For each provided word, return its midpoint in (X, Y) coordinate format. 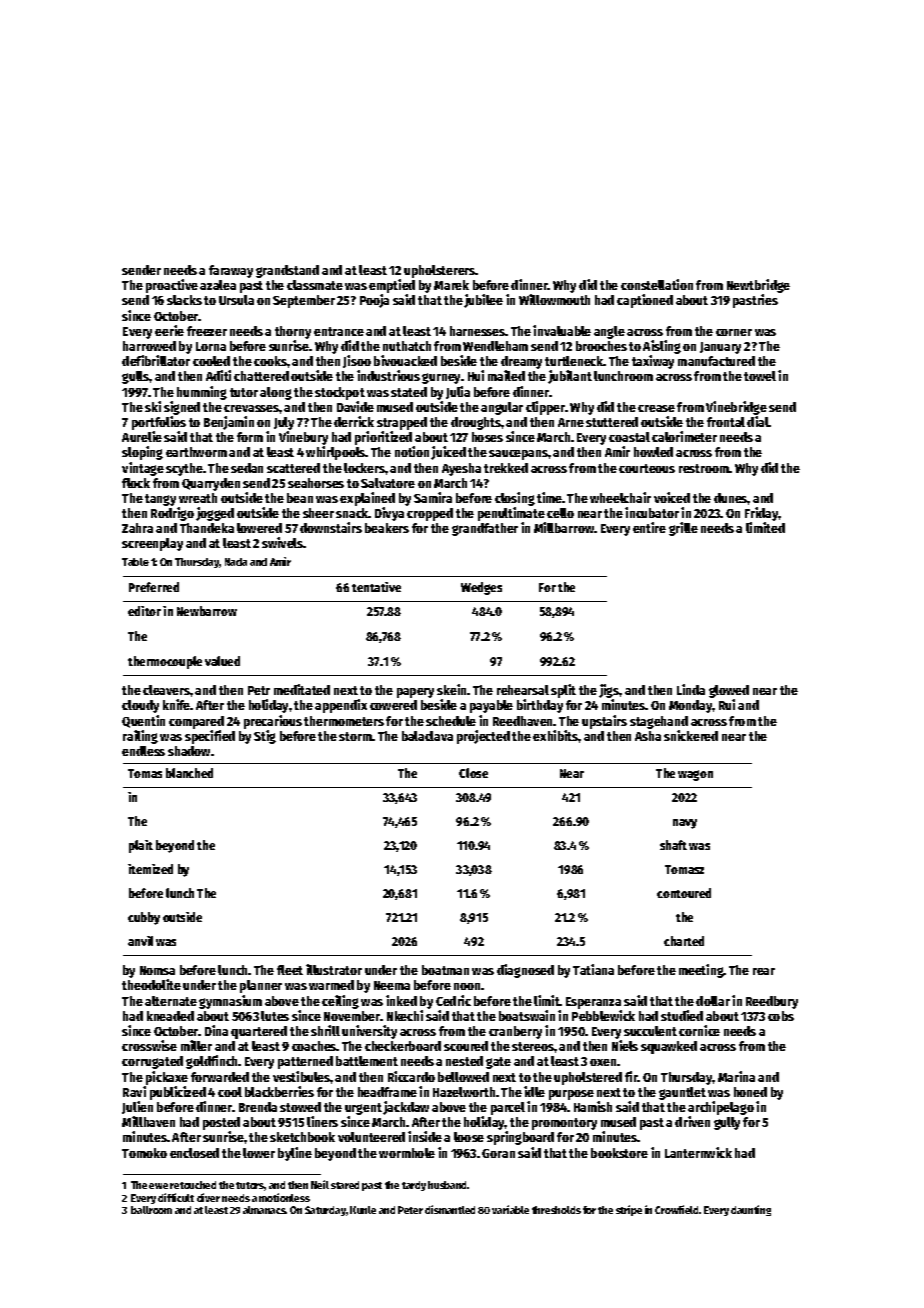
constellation (657, 284)
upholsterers (440, 271)
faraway (231, 271)
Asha (648, 736)
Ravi (134, 1091)
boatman (445, 970)
